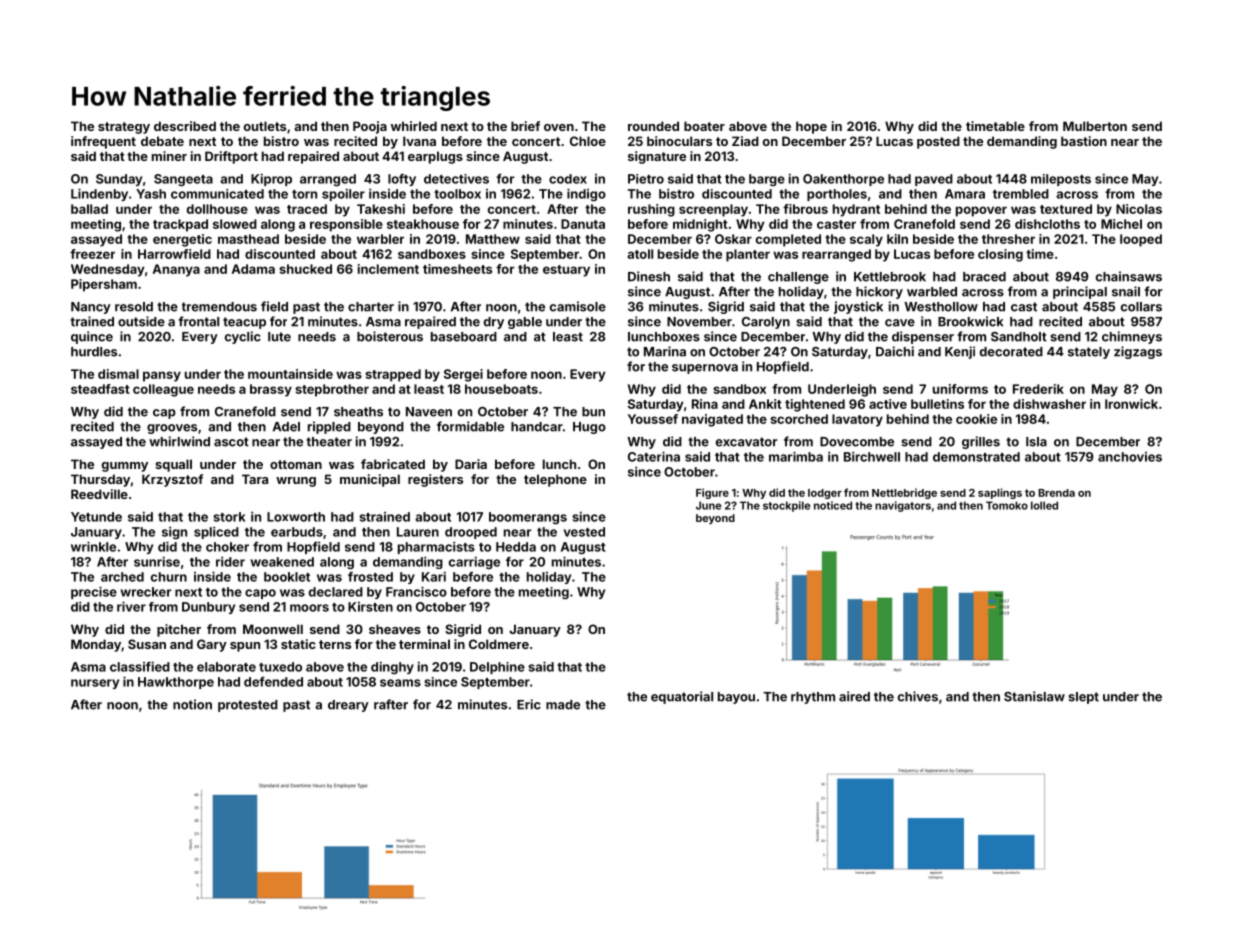 The width and height of the page is (1233, 952). Describe the element at coordinates (903, 506) in the page. I see `navigators` at that location.
